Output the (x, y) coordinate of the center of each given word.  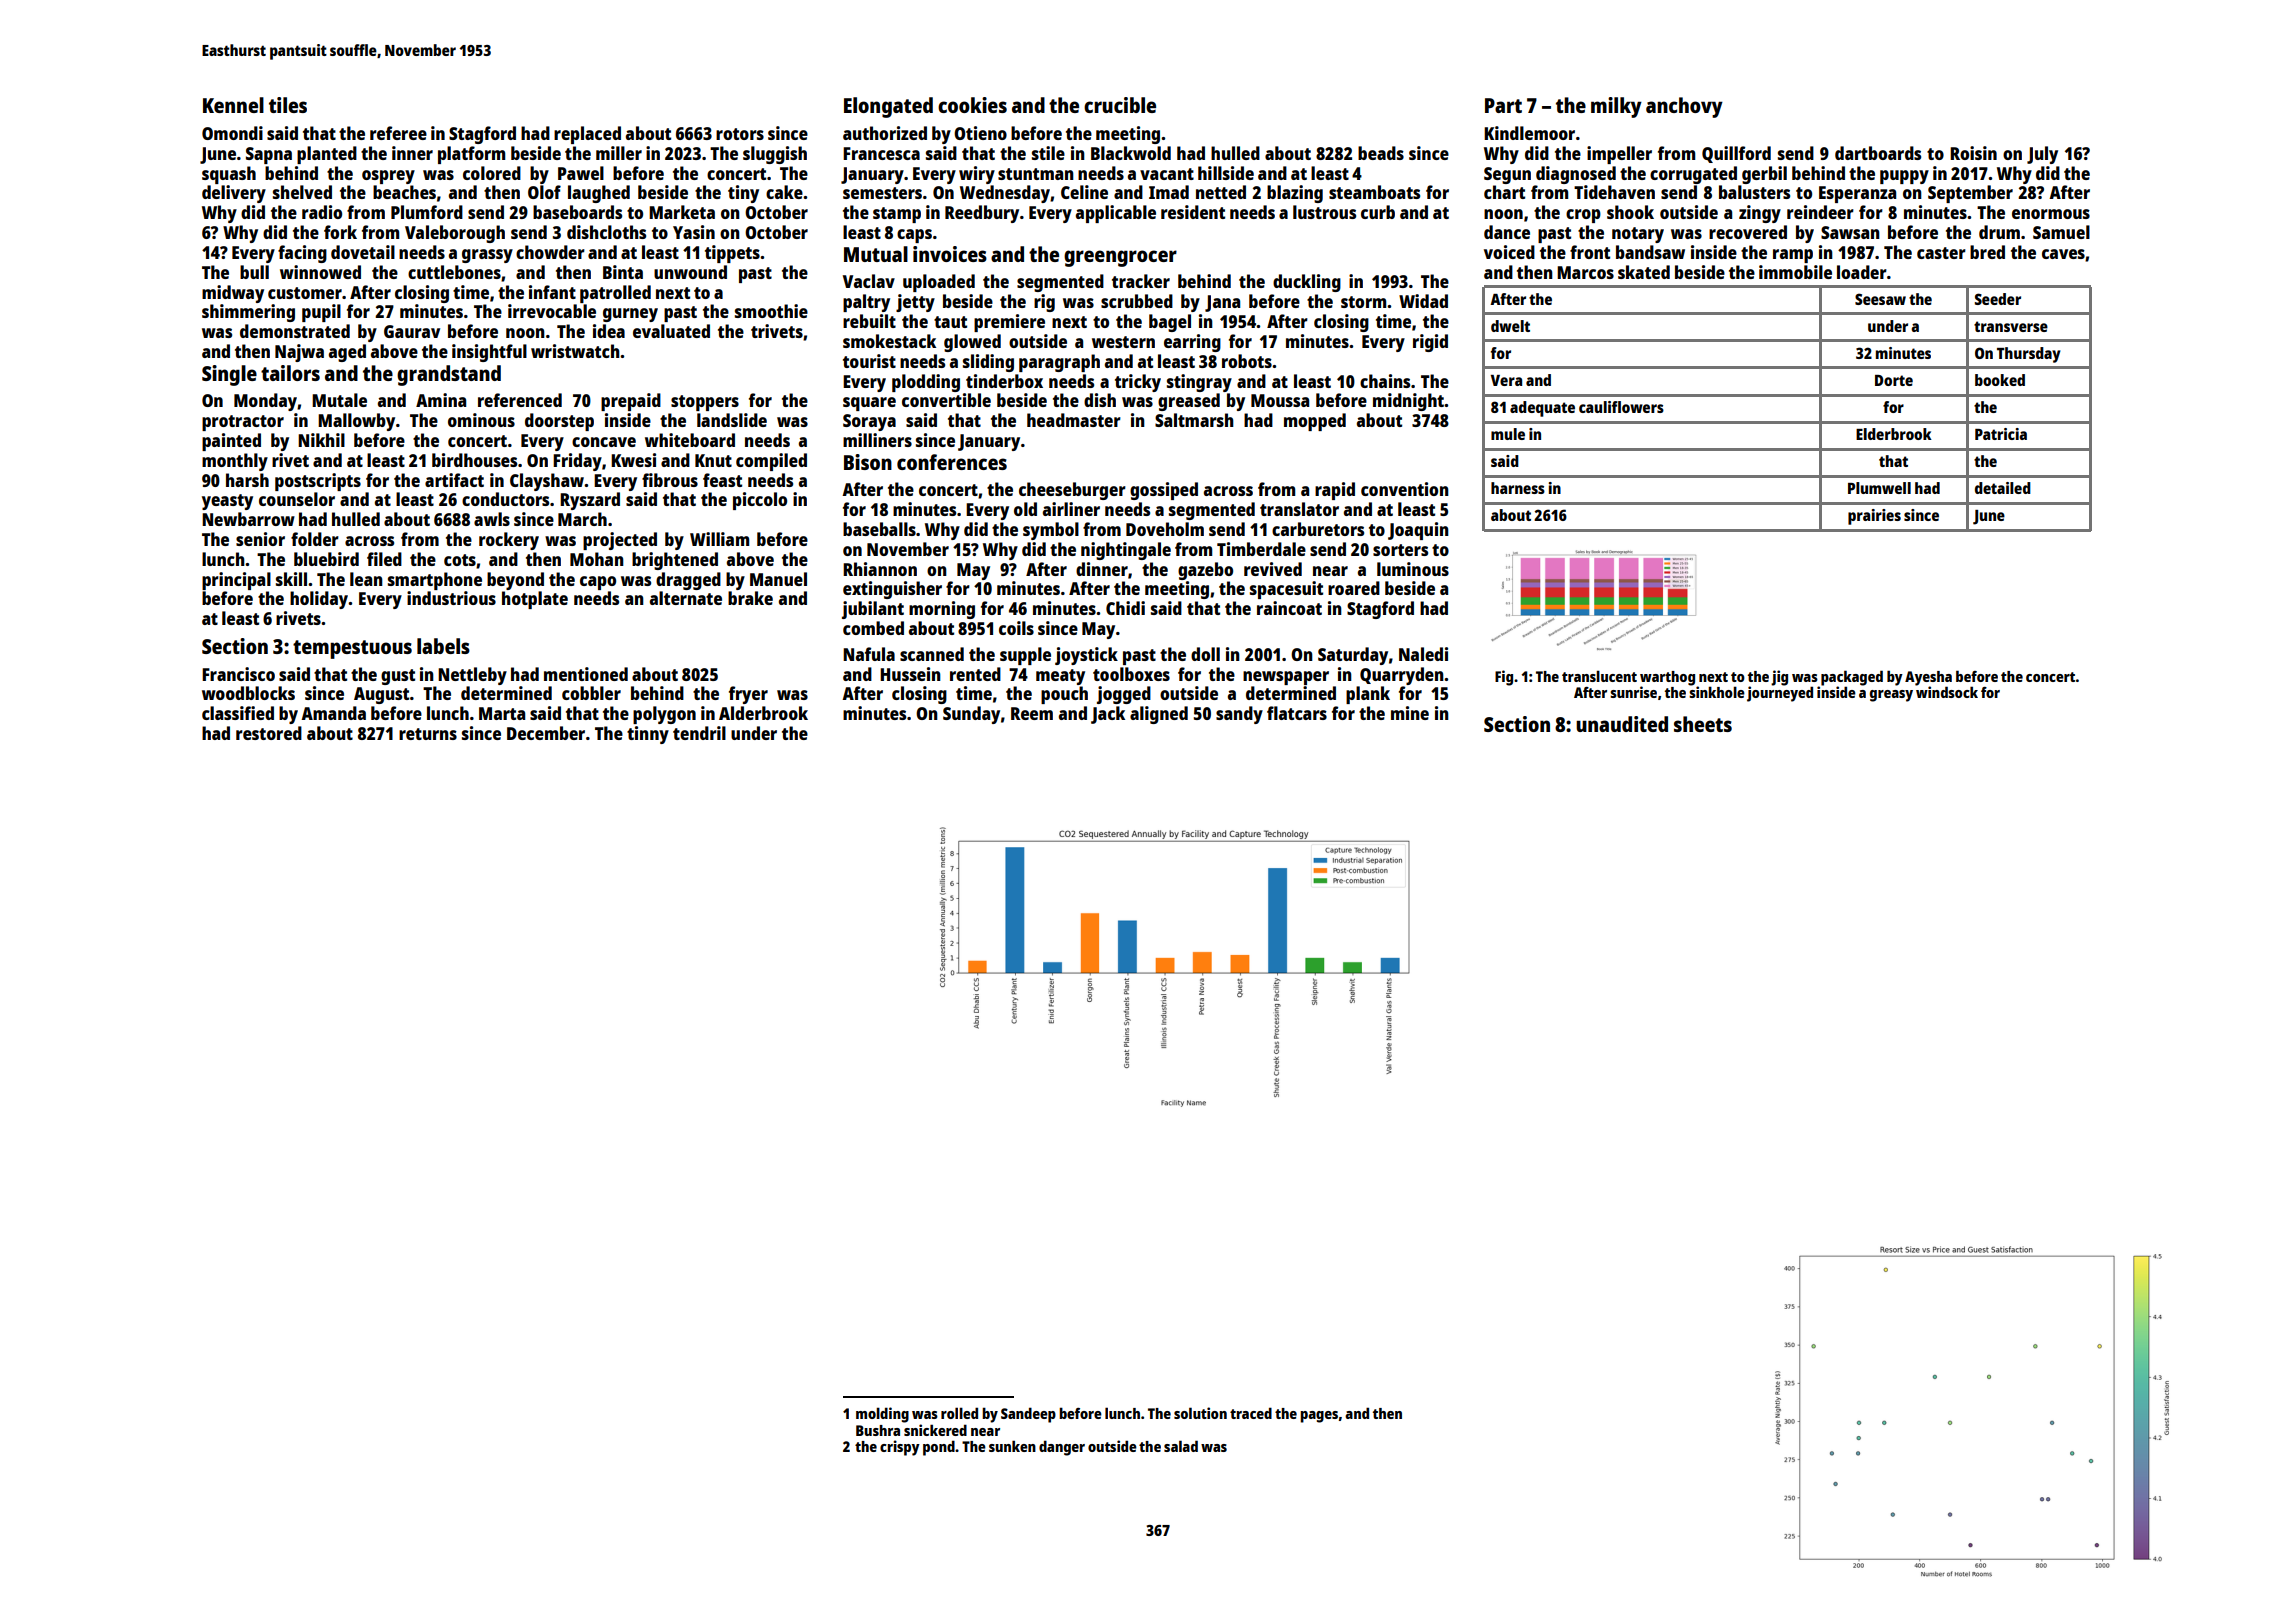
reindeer (1820, 212)
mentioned (586, 674)
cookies (972, 105)
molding (882, 1415)
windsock (1947, 692)
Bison (868, 462)
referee (398, 133)
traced (1251, 1413)
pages (1319, 1417)
